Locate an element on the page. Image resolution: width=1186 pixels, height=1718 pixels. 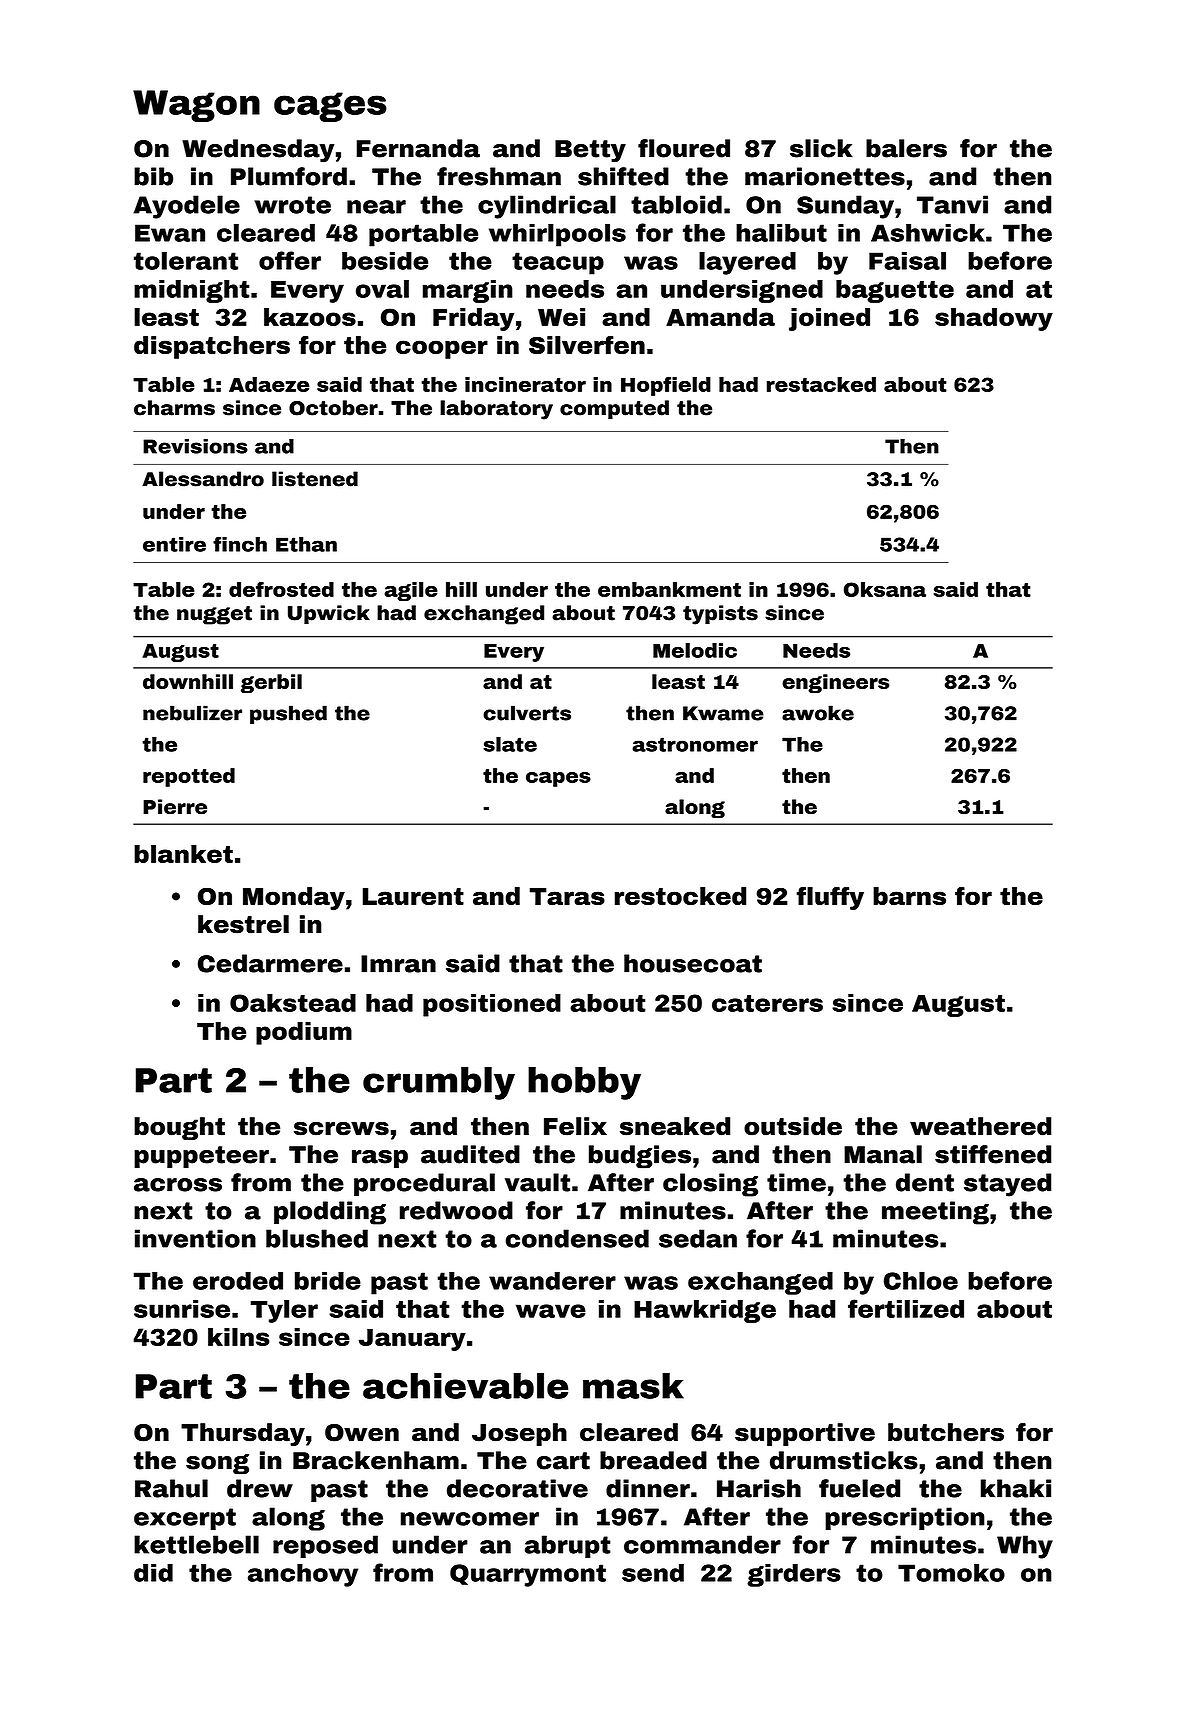
Ayodele is located at coordinates (187, 207).
